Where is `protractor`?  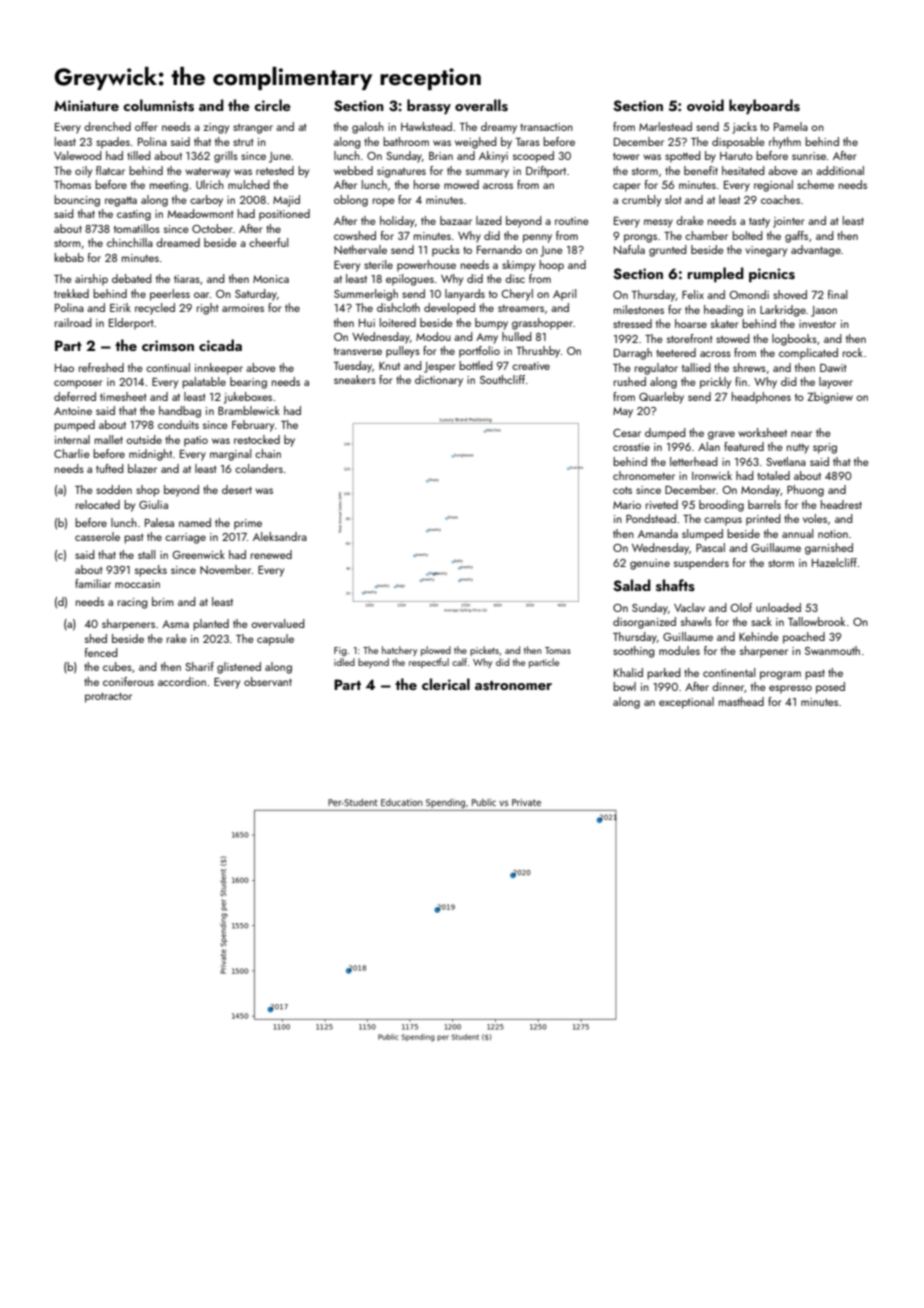 protractor is located at coordinates (108, 697).
